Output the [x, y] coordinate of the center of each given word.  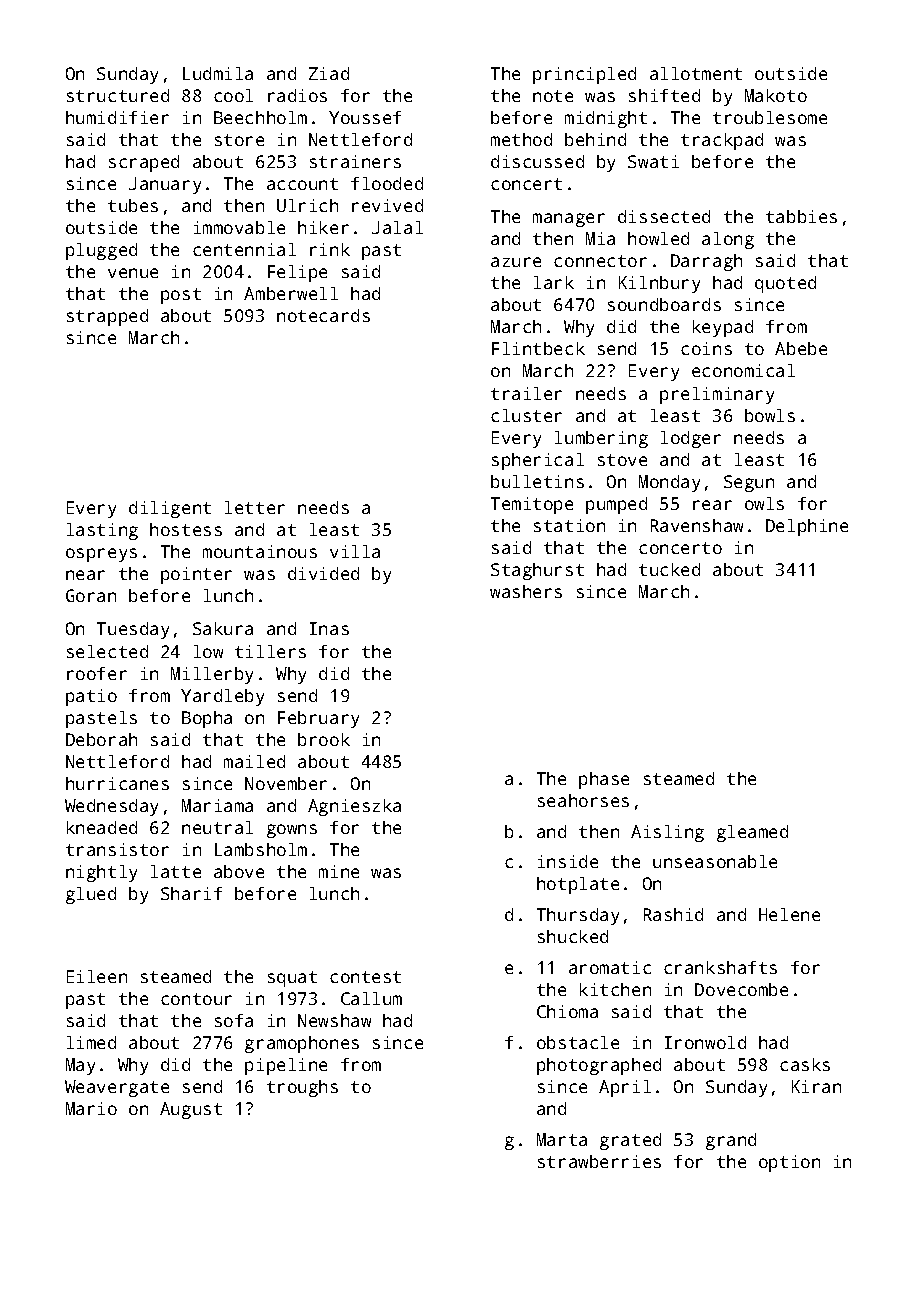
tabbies [801, 216]
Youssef [365, 117]
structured [118, 95]
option [789, 1163]
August [191, 1110]
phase [604, 780]
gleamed [752, 833]
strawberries [599, 1161]
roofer [97, 673]
